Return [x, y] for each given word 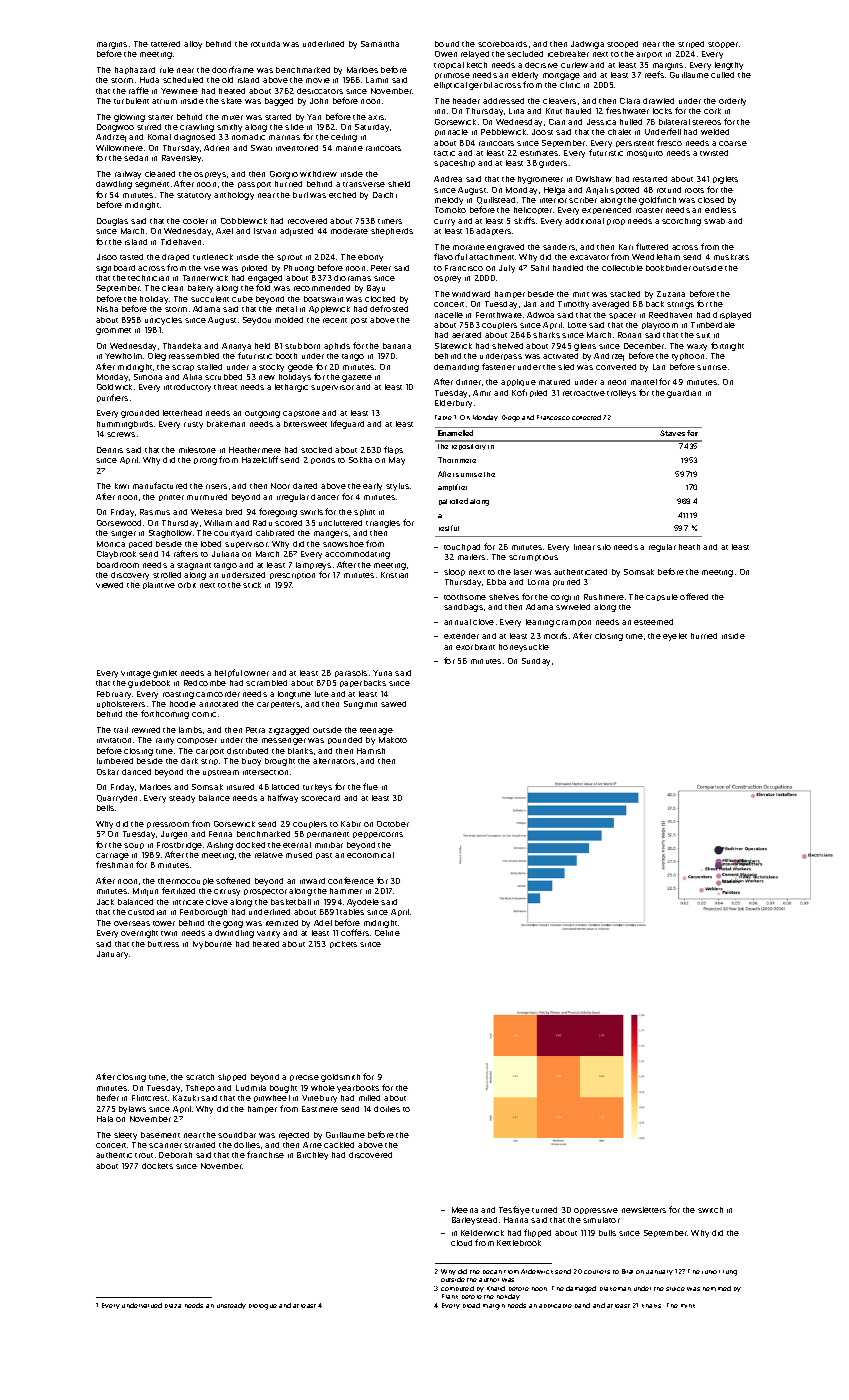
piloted [254, 268]
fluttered [652, 246]
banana [397, 346]
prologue [263, 1307]
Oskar [108, 772]
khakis [651, 1306]
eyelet [675, 637]
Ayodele [363, 903]
